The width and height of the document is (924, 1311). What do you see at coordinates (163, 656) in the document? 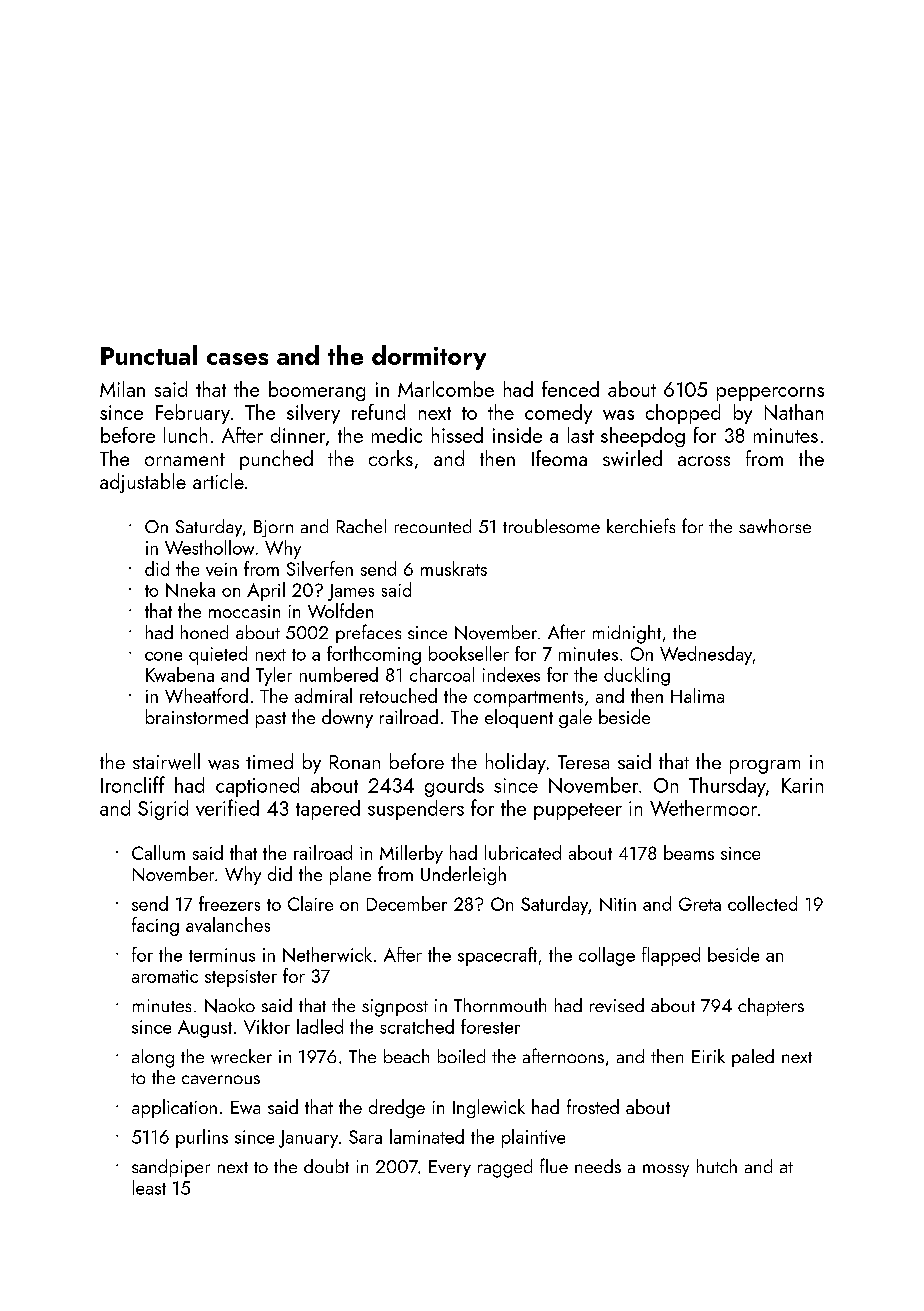
I see `cone` at bounding box center [163, 656].
